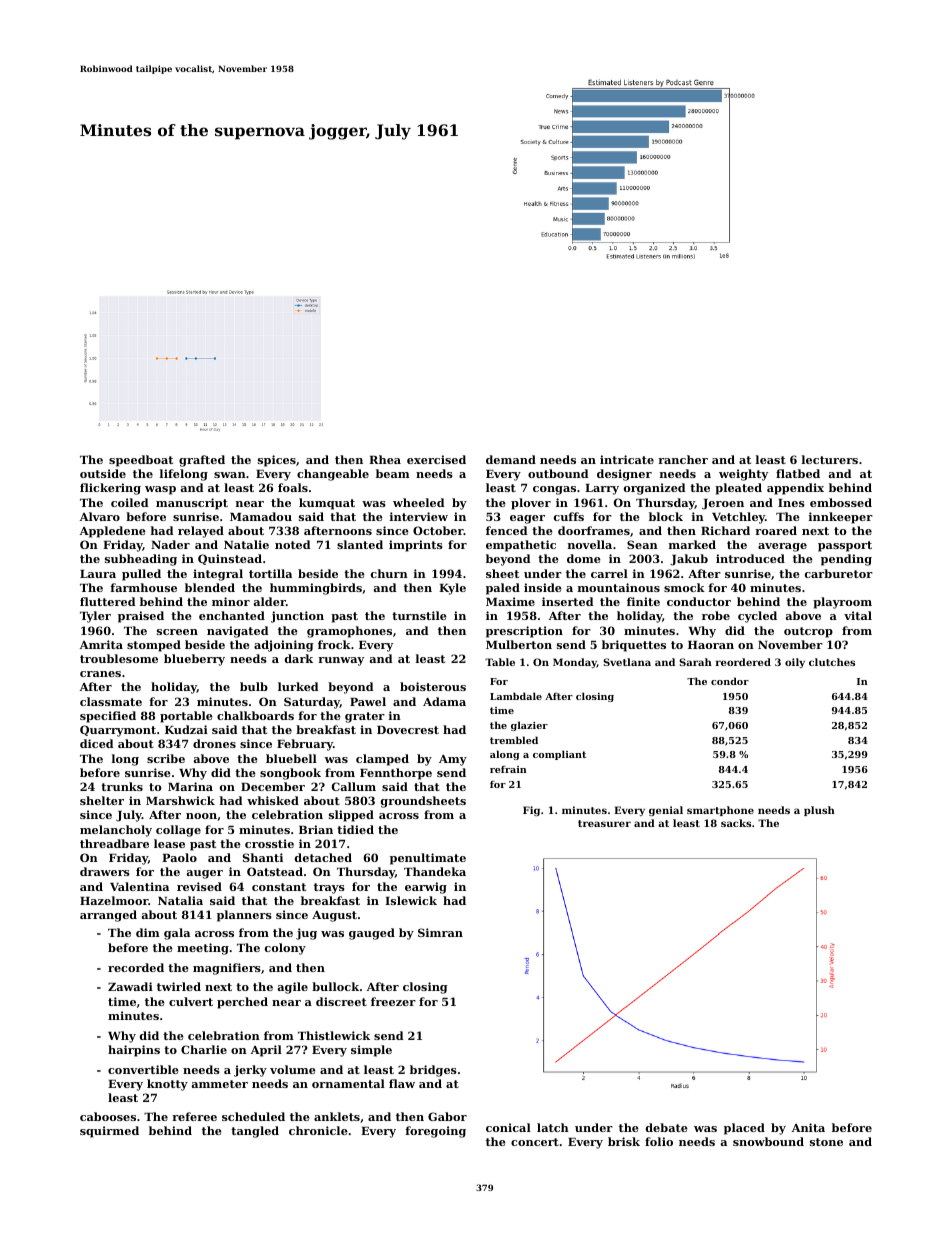  Describe the element at coordinates (529, 726) in the image. I see `glazier` at that location.
